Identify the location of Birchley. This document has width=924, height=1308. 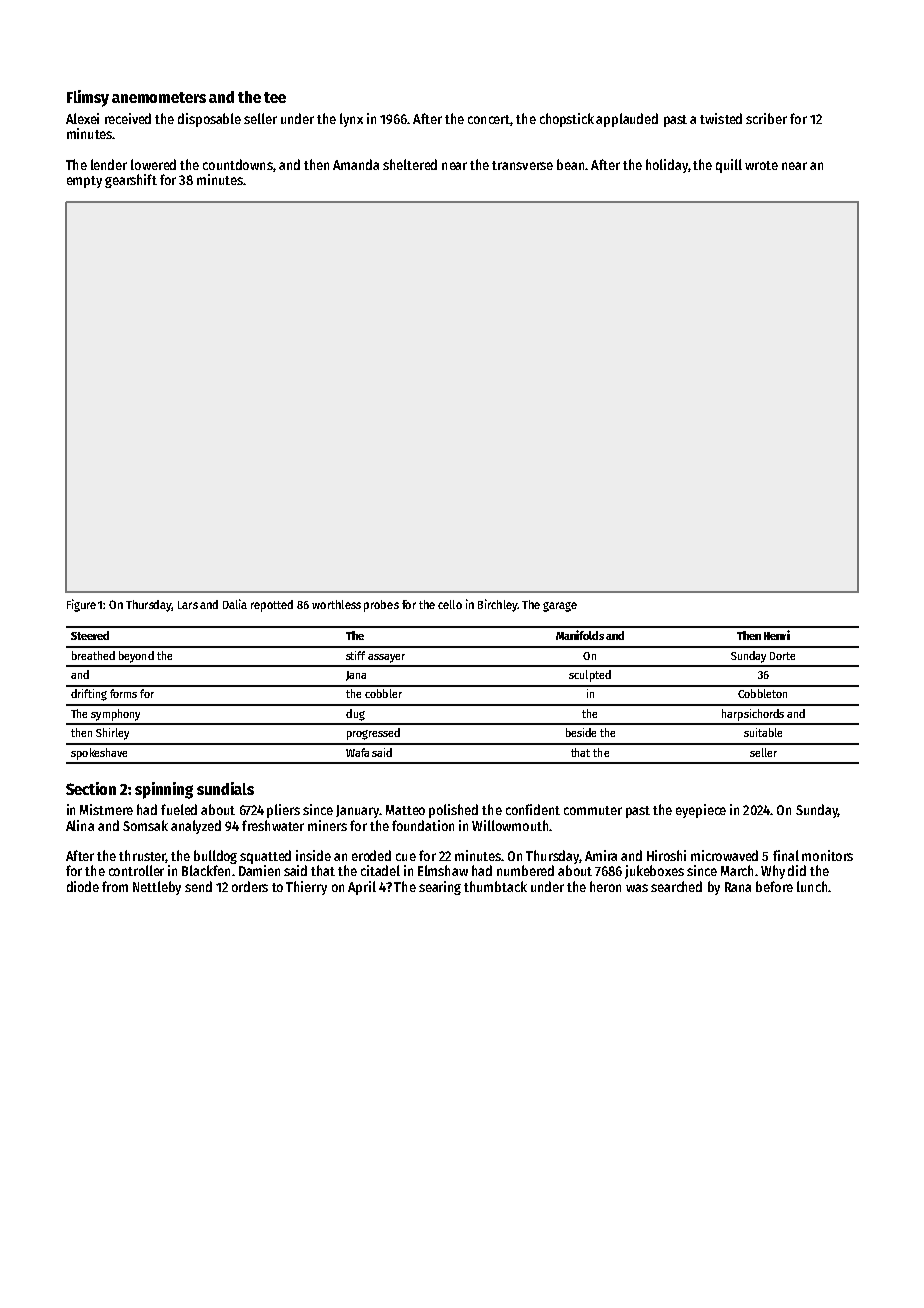
(497, 605).
